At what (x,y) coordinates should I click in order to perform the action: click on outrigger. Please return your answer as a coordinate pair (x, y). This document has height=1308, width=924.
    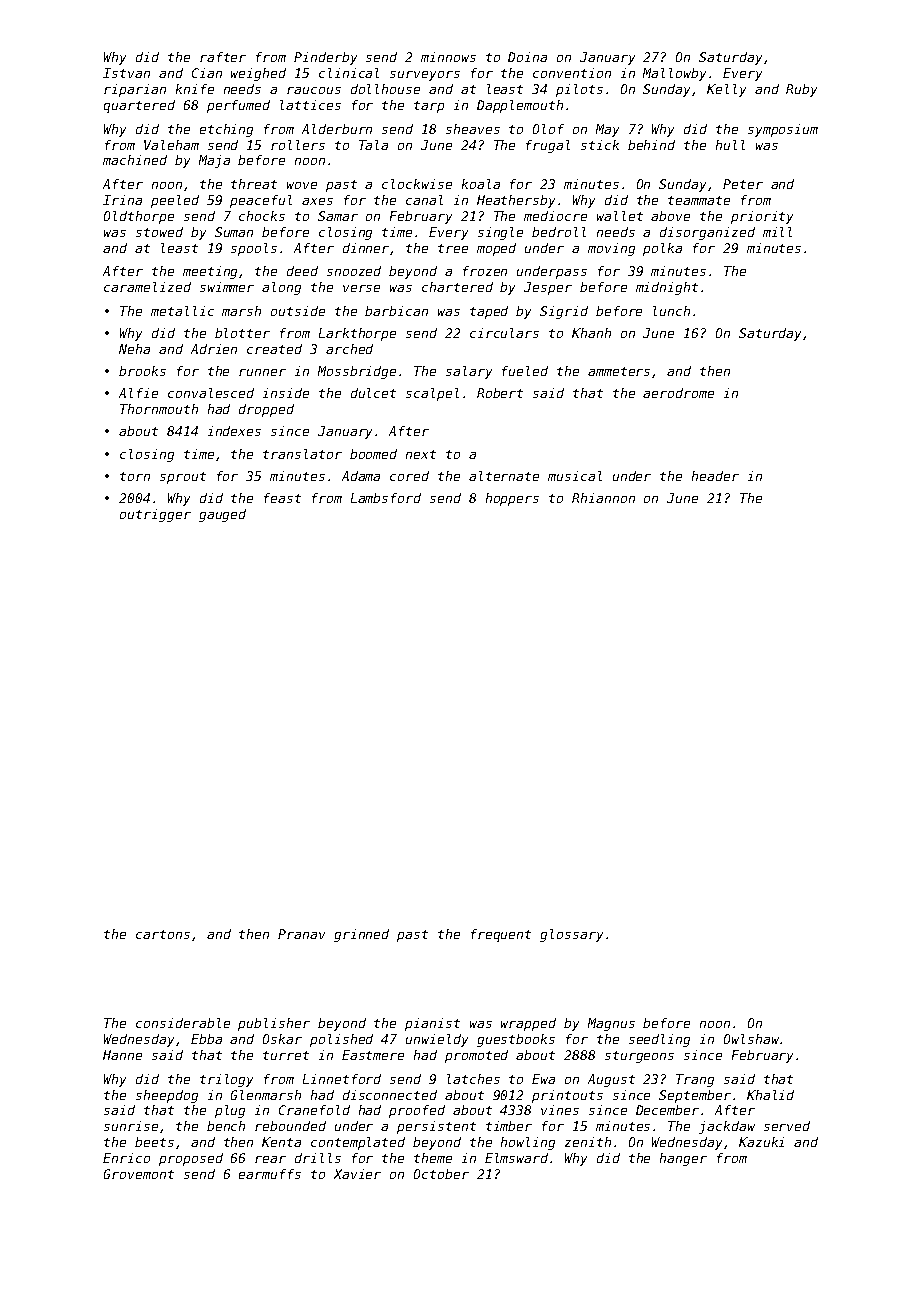
    Looking at the image, I should click on (155, 515).
